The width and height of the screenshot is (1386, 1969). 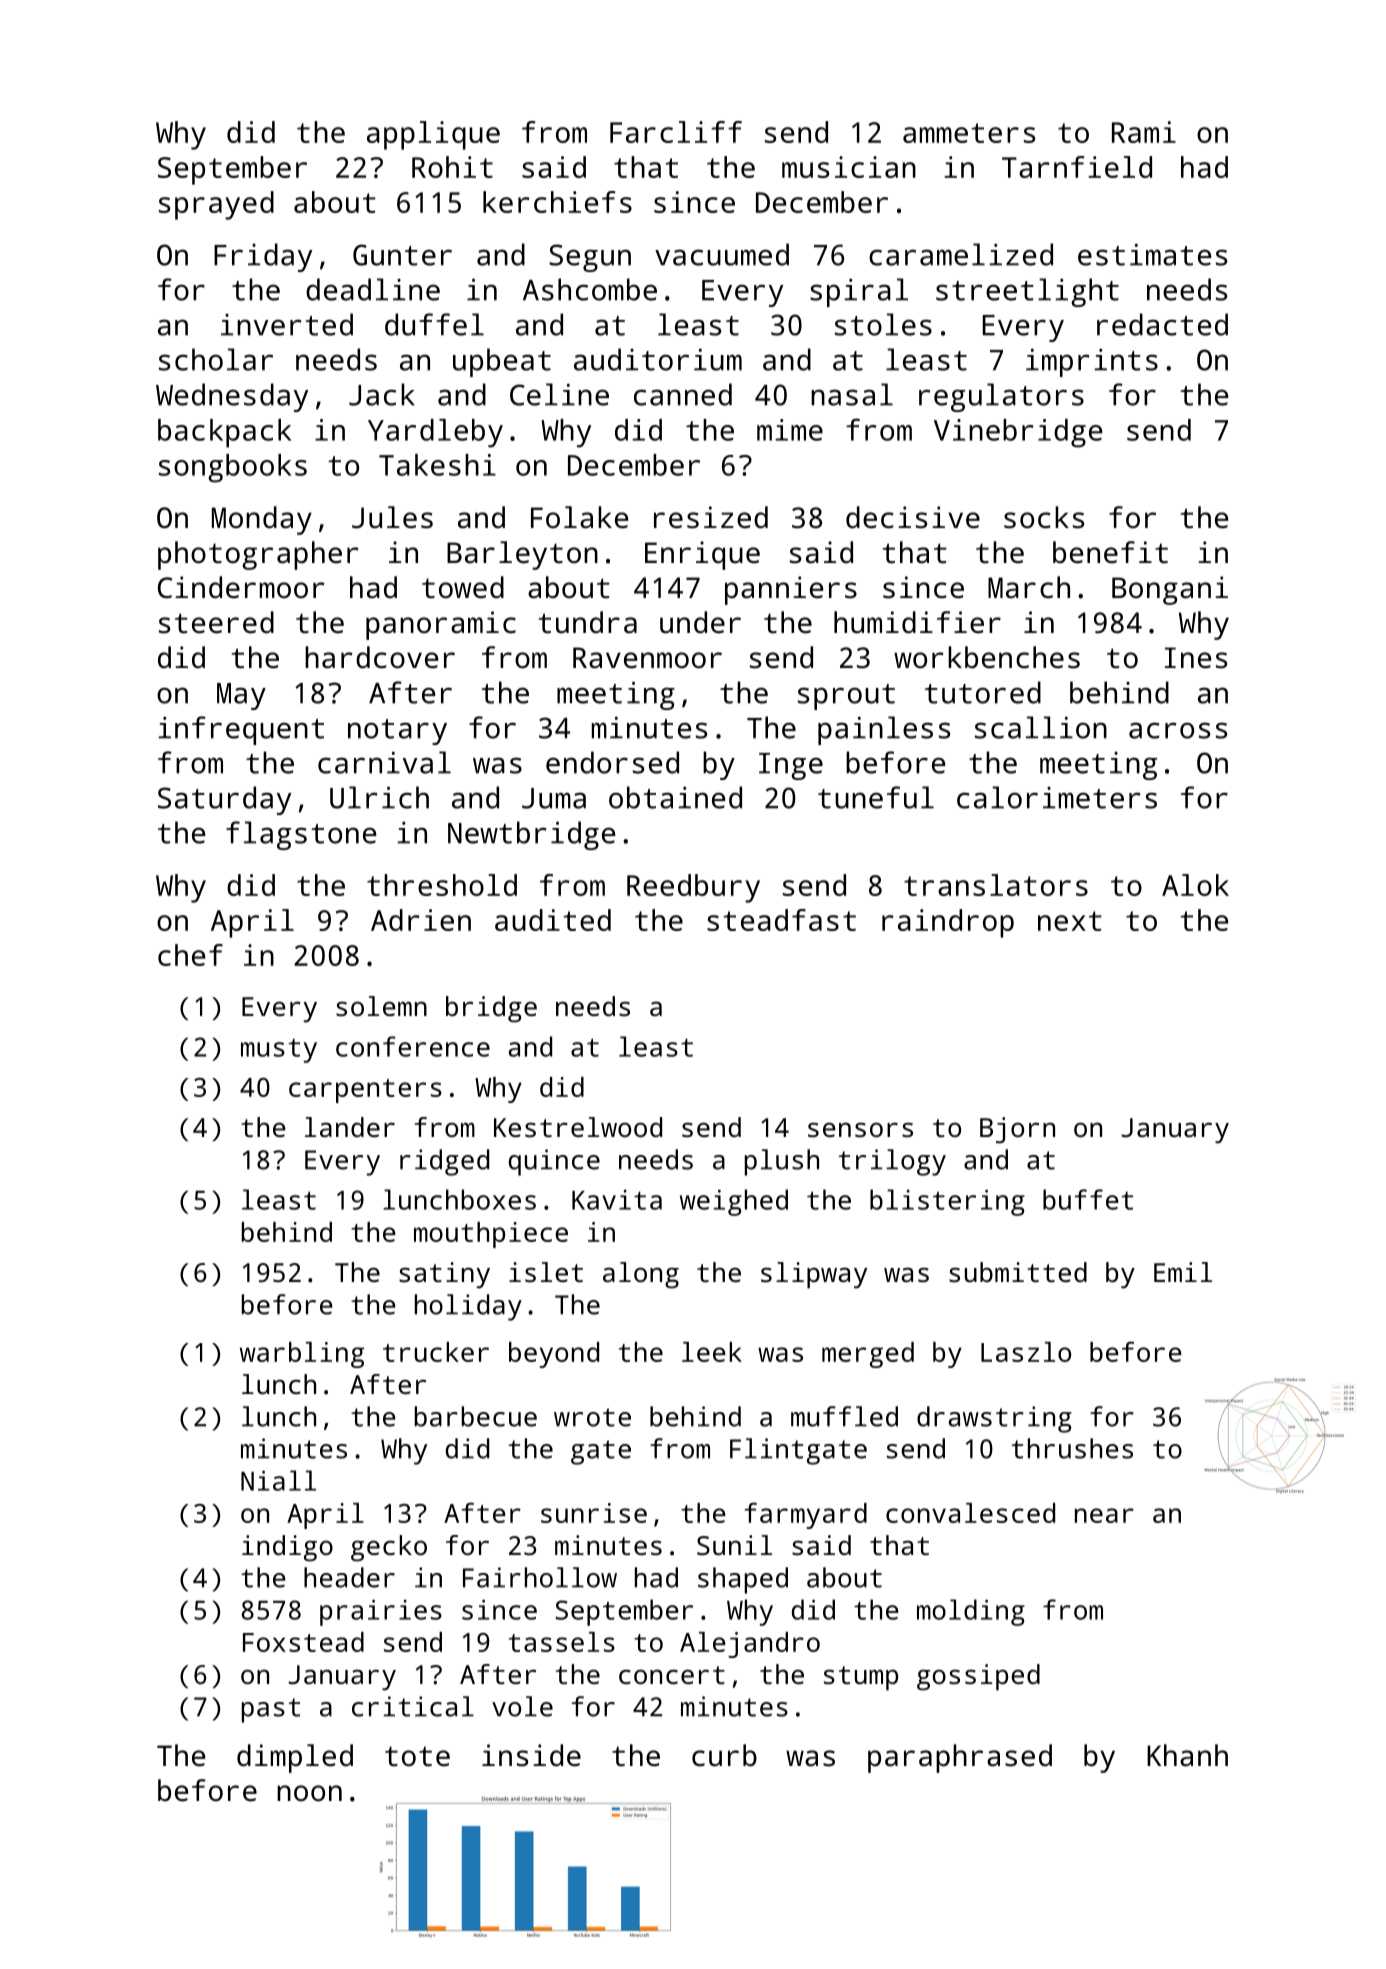 What do you see at coordinates (295, 1758) in the screenshot?
I see `dimpled` at bounding box center [295, 1758].
